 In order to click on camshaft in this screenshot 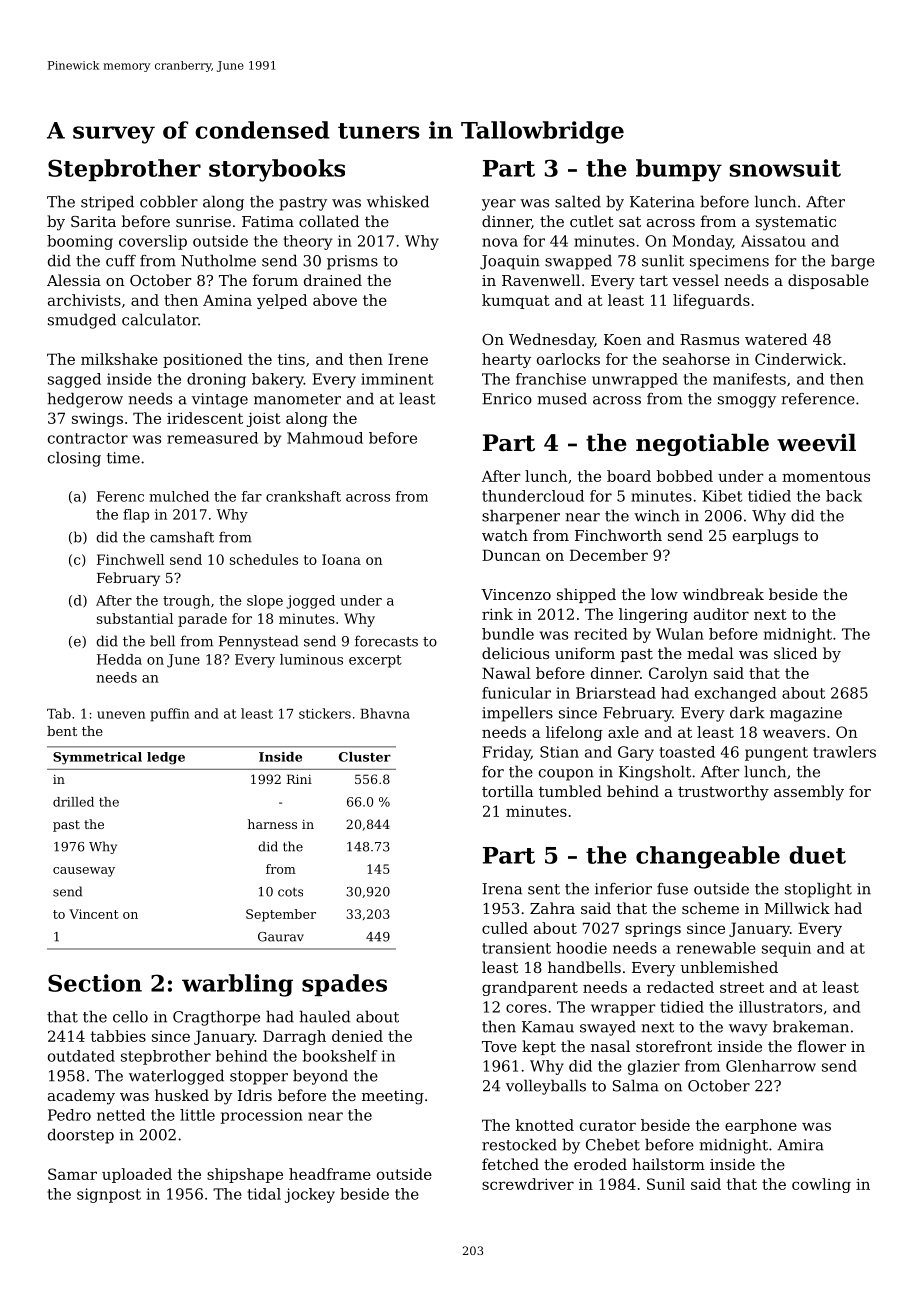, I will do `click(182, 537)`.
